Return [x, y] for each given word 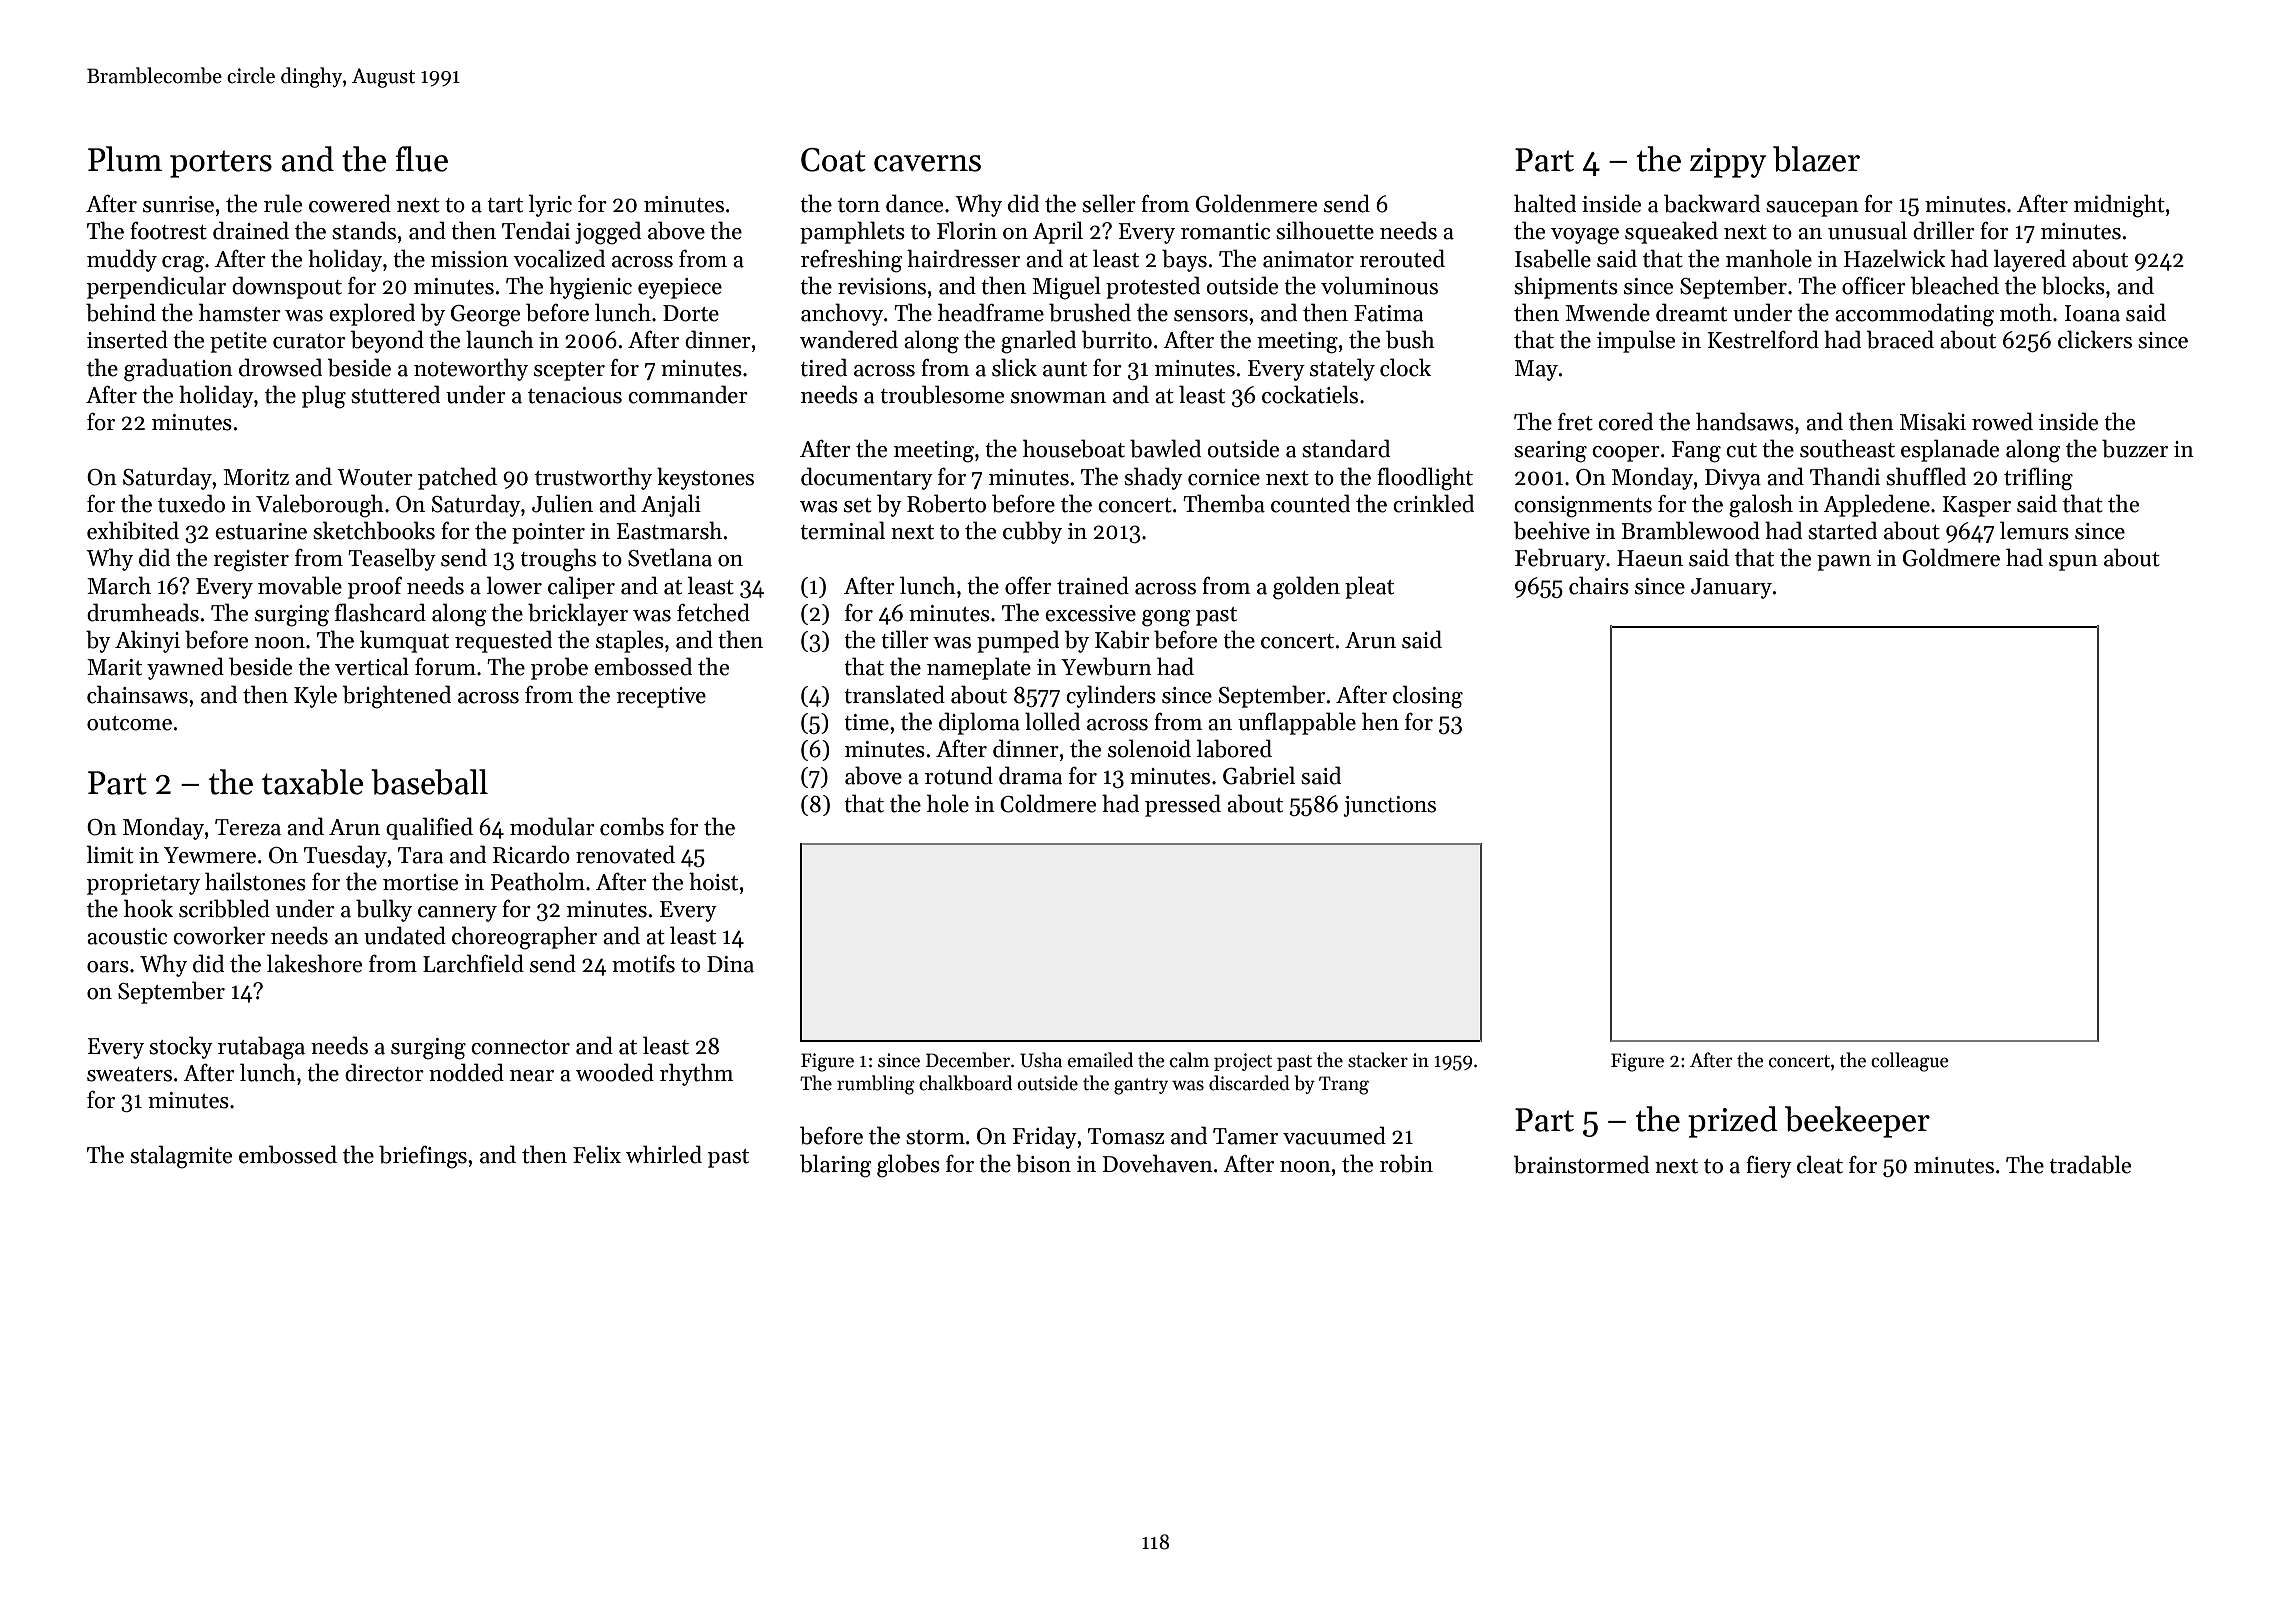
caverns [927, 163]
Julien [562, 503]
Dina [730, 964]
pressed [1183, 805]
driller [1944, 230]
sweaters [129, 1074]
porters [221, 164]
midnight [2119, 206]
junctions [1389, 806]
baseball [429, 782]
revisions [882, 286]
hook [148, 908]
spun [2073, 563]
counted [1310, 503]
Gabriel [1259, 775]
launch [500, 339]
